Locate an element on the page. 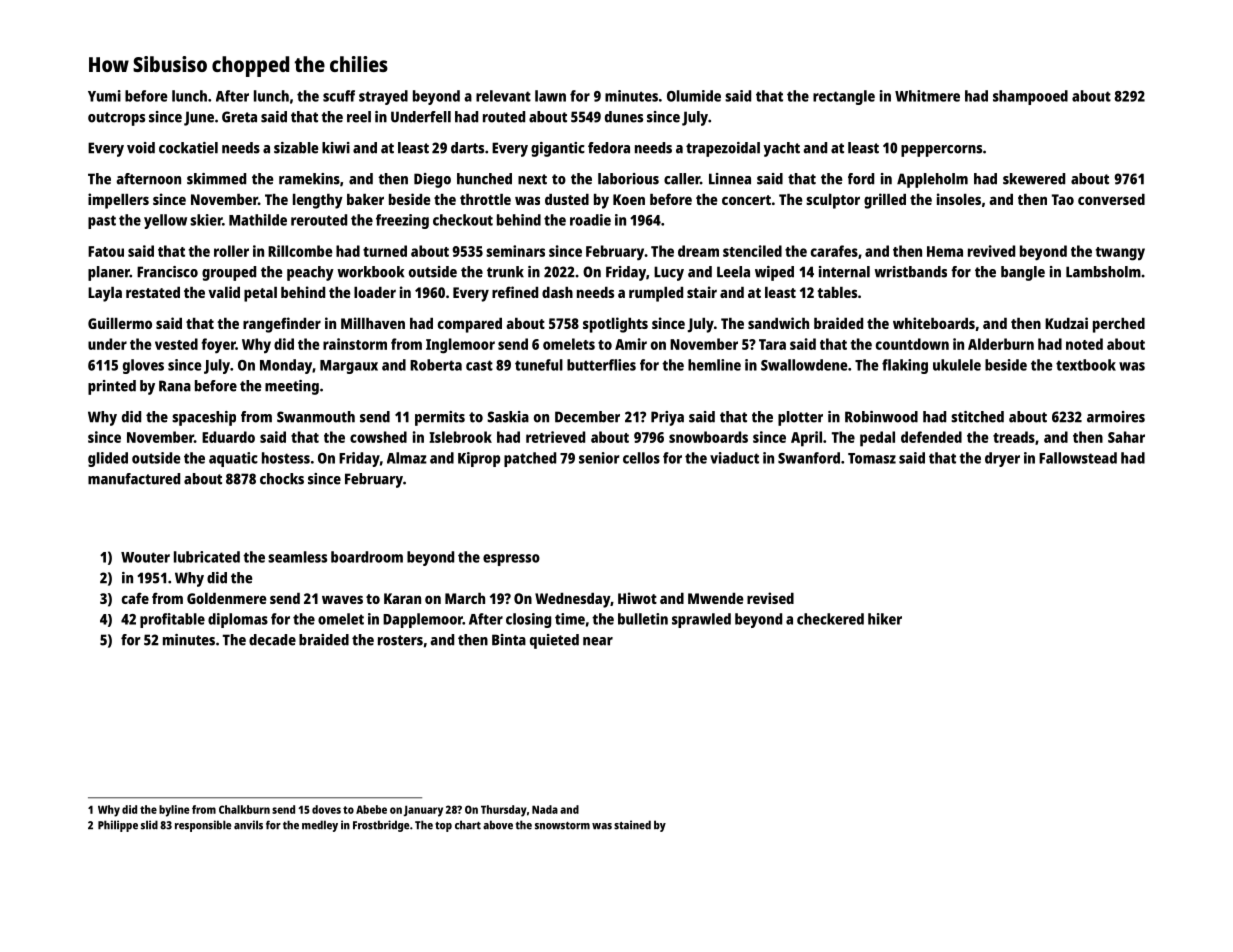 This document has width=1233, height=952. baker is located at coordinates (365, 199).
